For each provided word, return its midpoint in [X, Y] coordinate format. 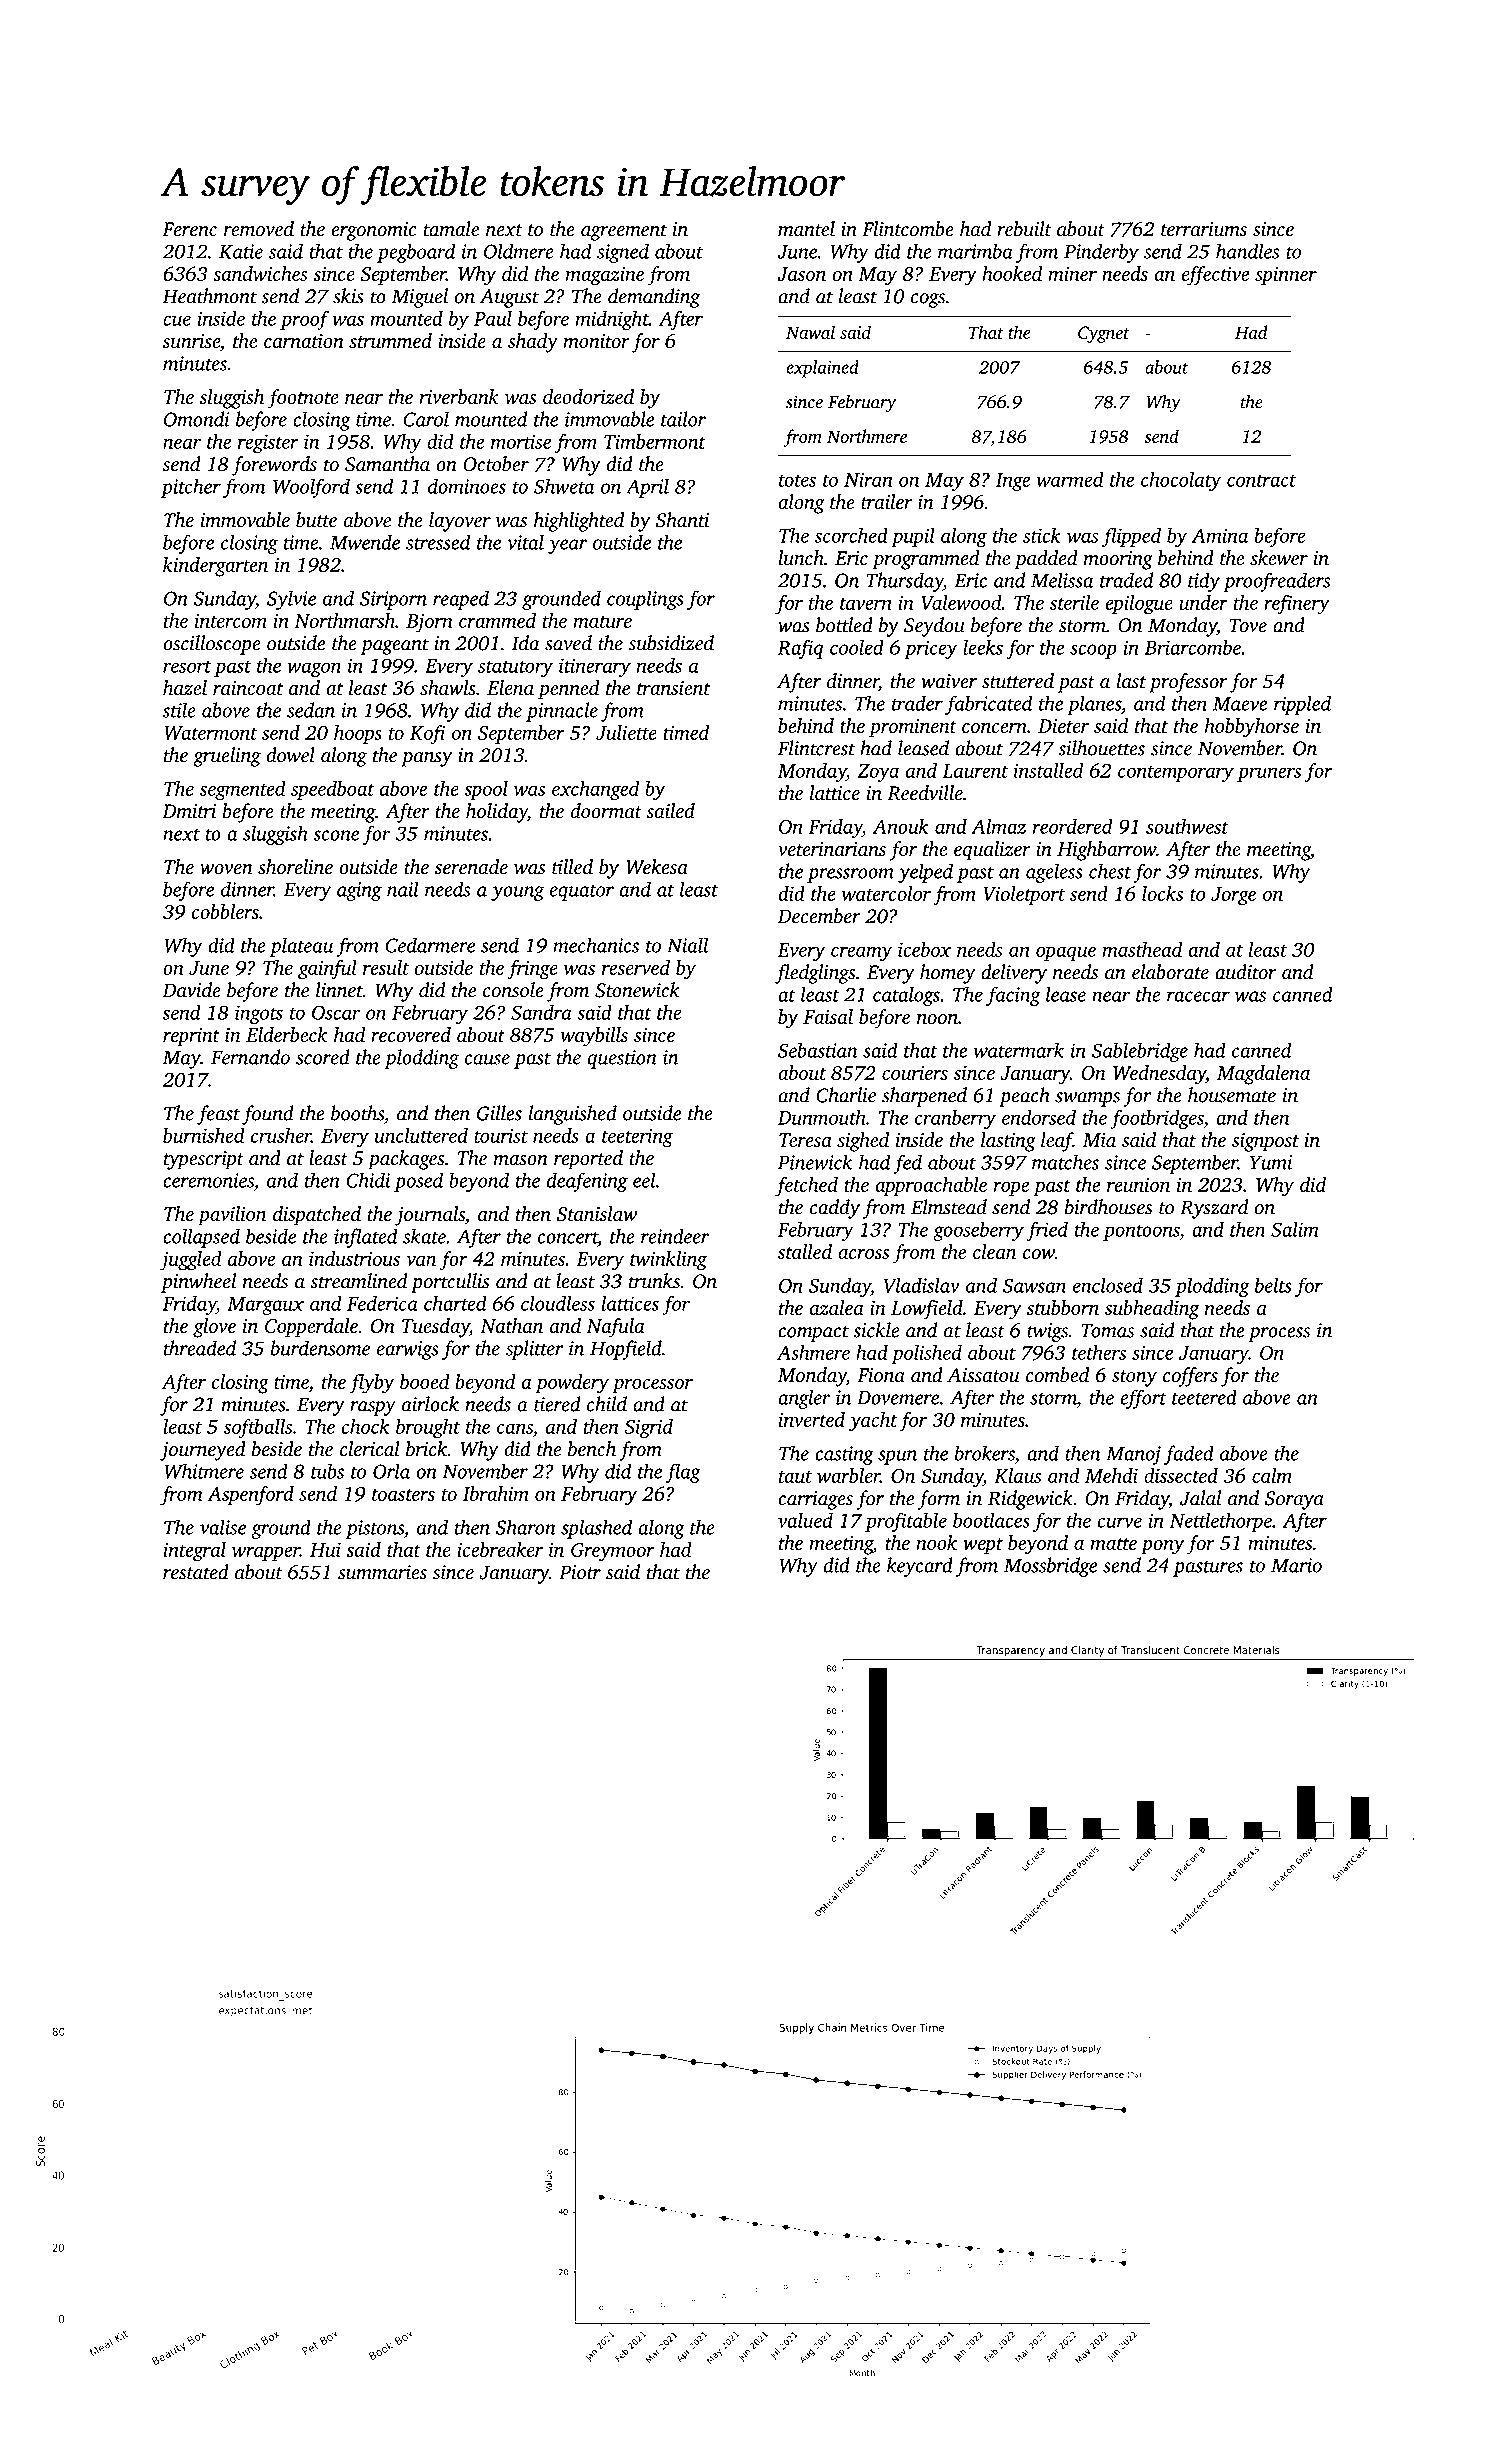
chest [1110, 871]
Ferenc [189, 229]
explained [822, 369]
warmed [1070, 479]
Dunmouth [822, 1117]
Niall [687, 945]
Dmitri [189, 811]
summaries [382, 1572]
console [513, 990]
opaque [1066, 953]
